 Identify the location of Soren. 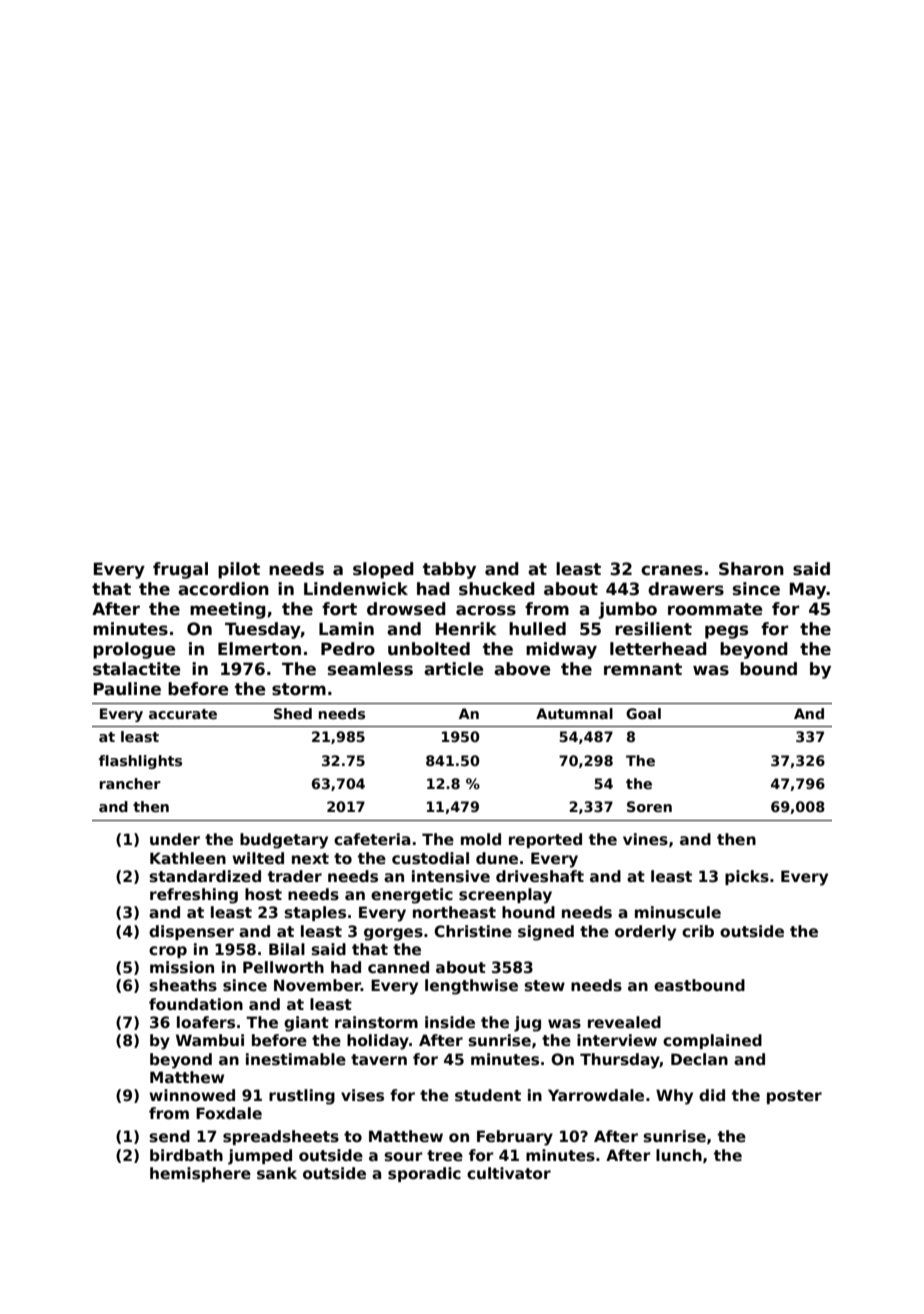
(649, 806).
